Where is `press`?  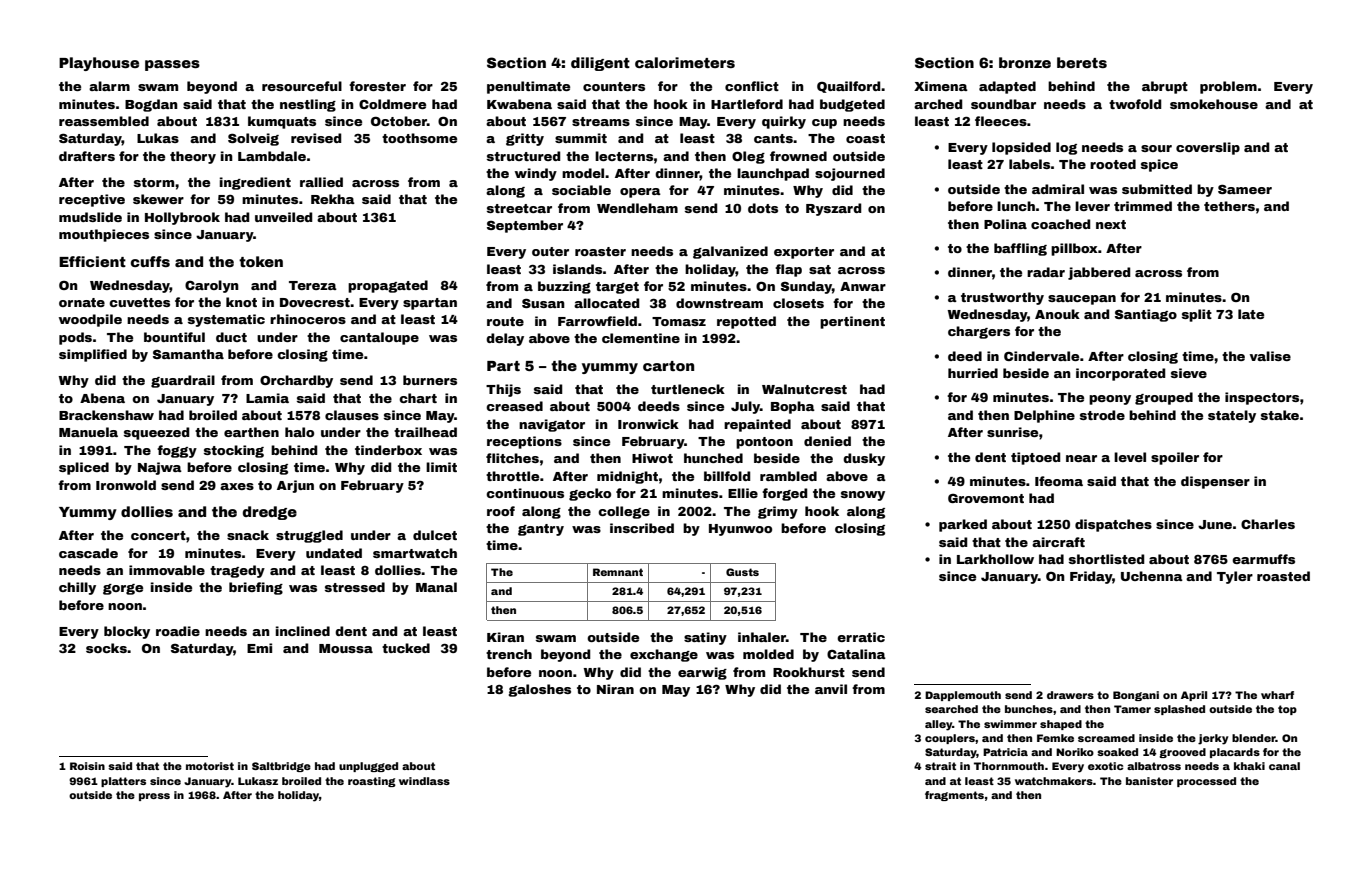 press is located at coordinates (154, 797).
